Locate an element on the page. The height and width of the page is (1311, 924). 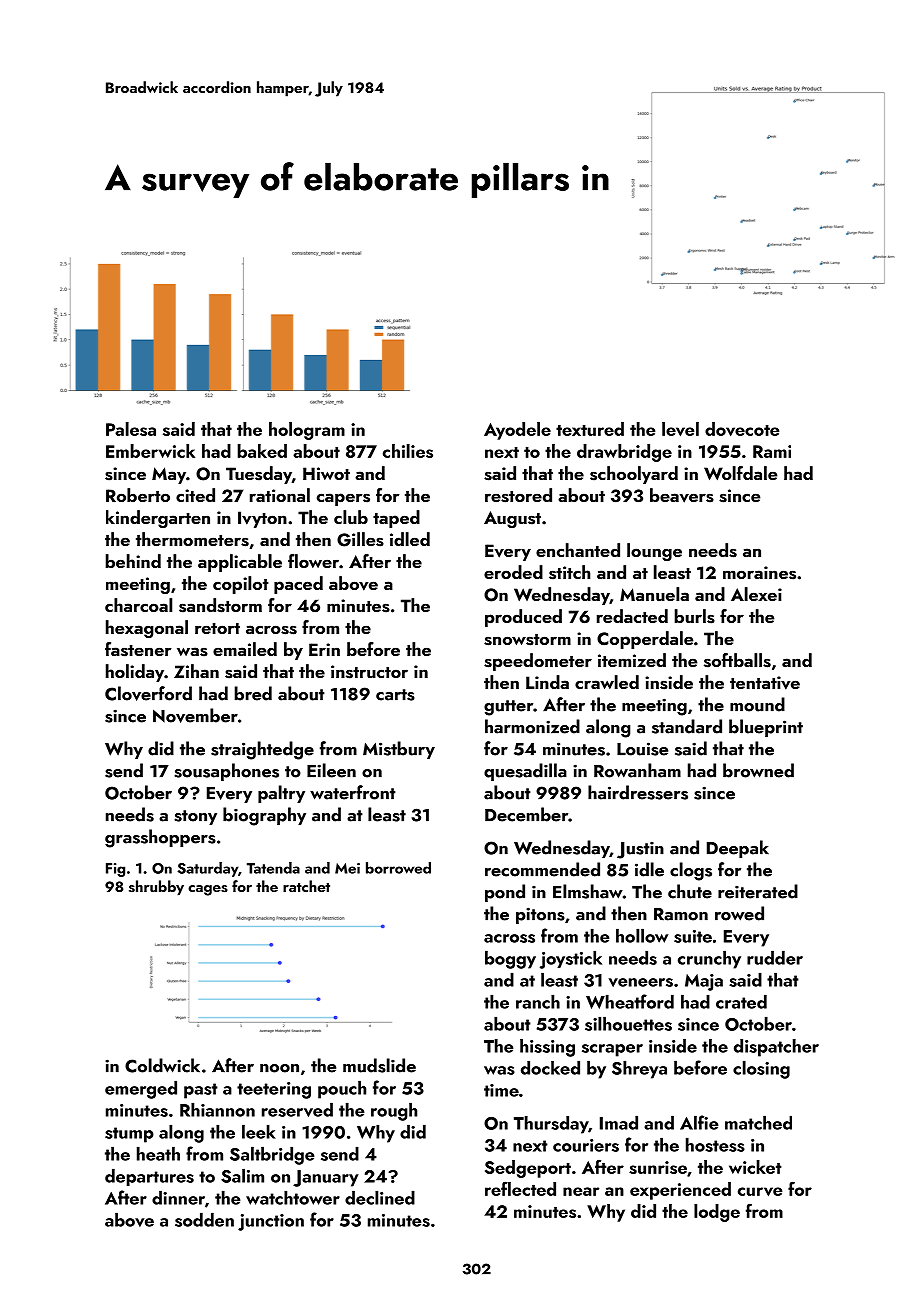
Imad is located at coordinates (619, 1122).
